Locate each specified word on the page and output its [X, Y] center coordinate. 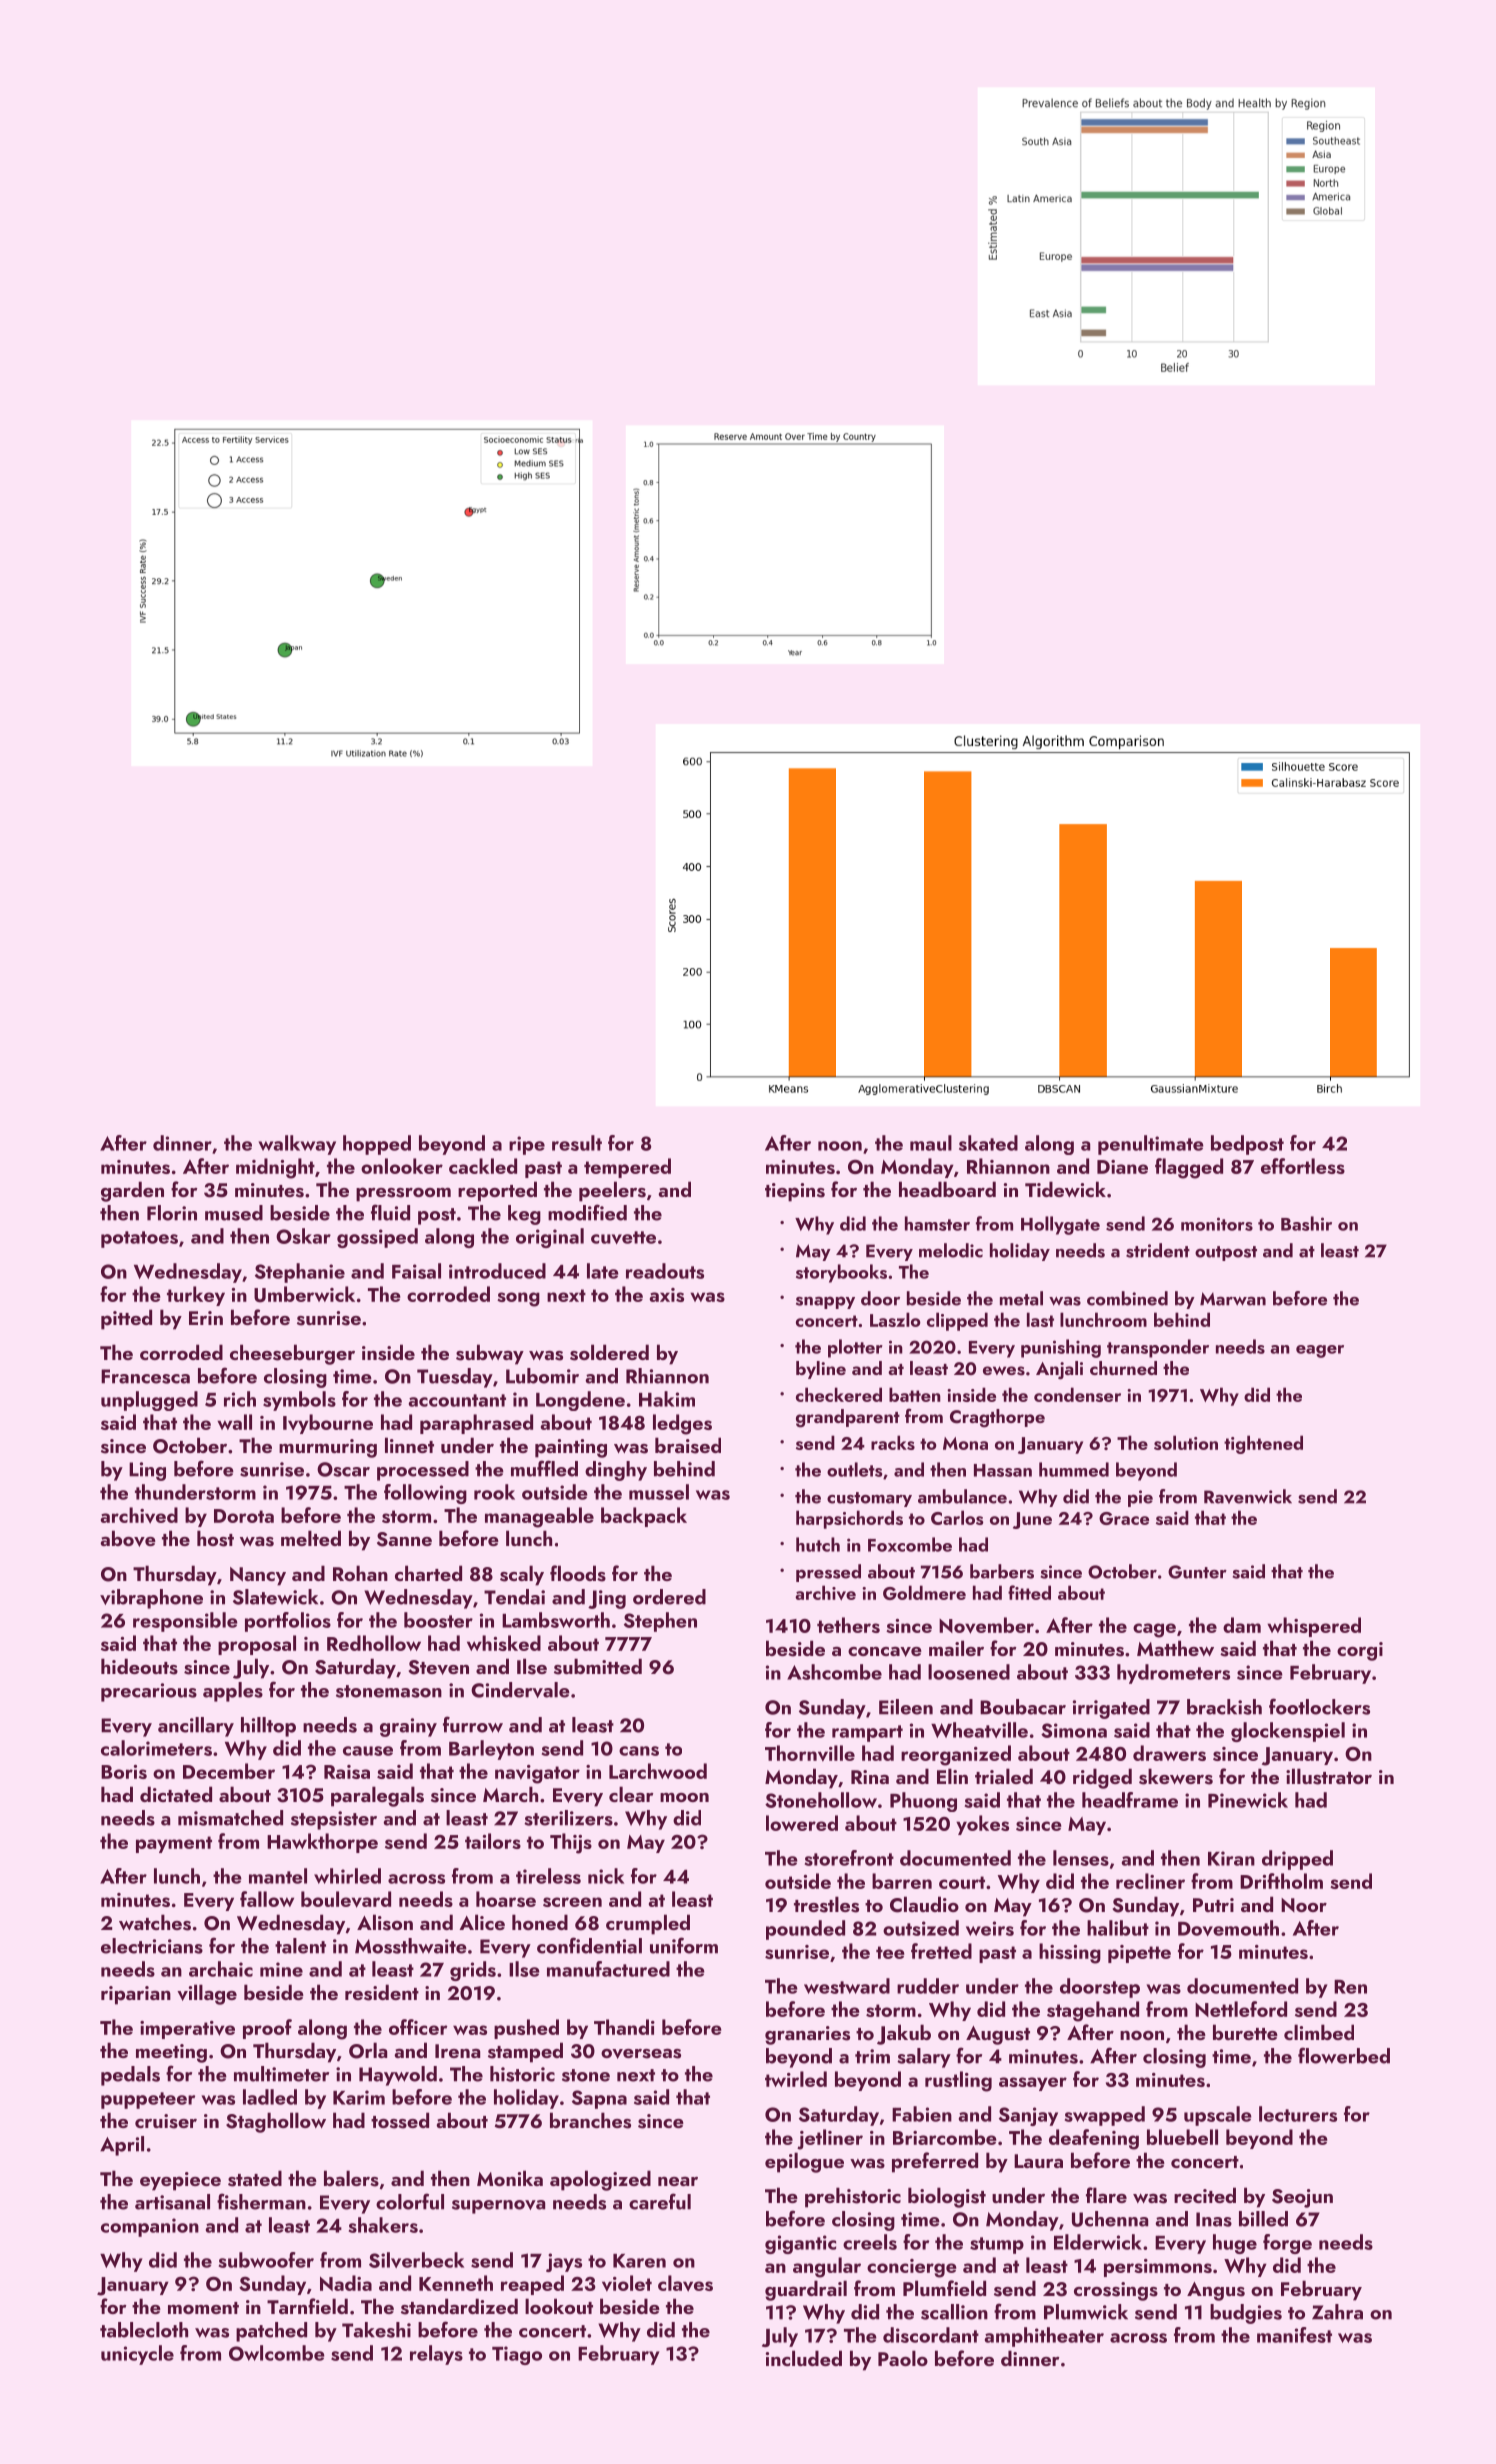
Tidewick [1065, 1189]
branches [590, 2120]
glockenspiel [1288, 1732]
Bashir [1306, 1223]
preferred [935, 2162]
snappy [825, 1302]
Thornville [810, 1753]
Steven [439, 1667]
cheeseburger [292, 1354]
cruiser [166, 2121]
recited [1205, 2195]
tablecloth [144, 2330]
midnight [275, 1168]
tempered [627, 1168]
